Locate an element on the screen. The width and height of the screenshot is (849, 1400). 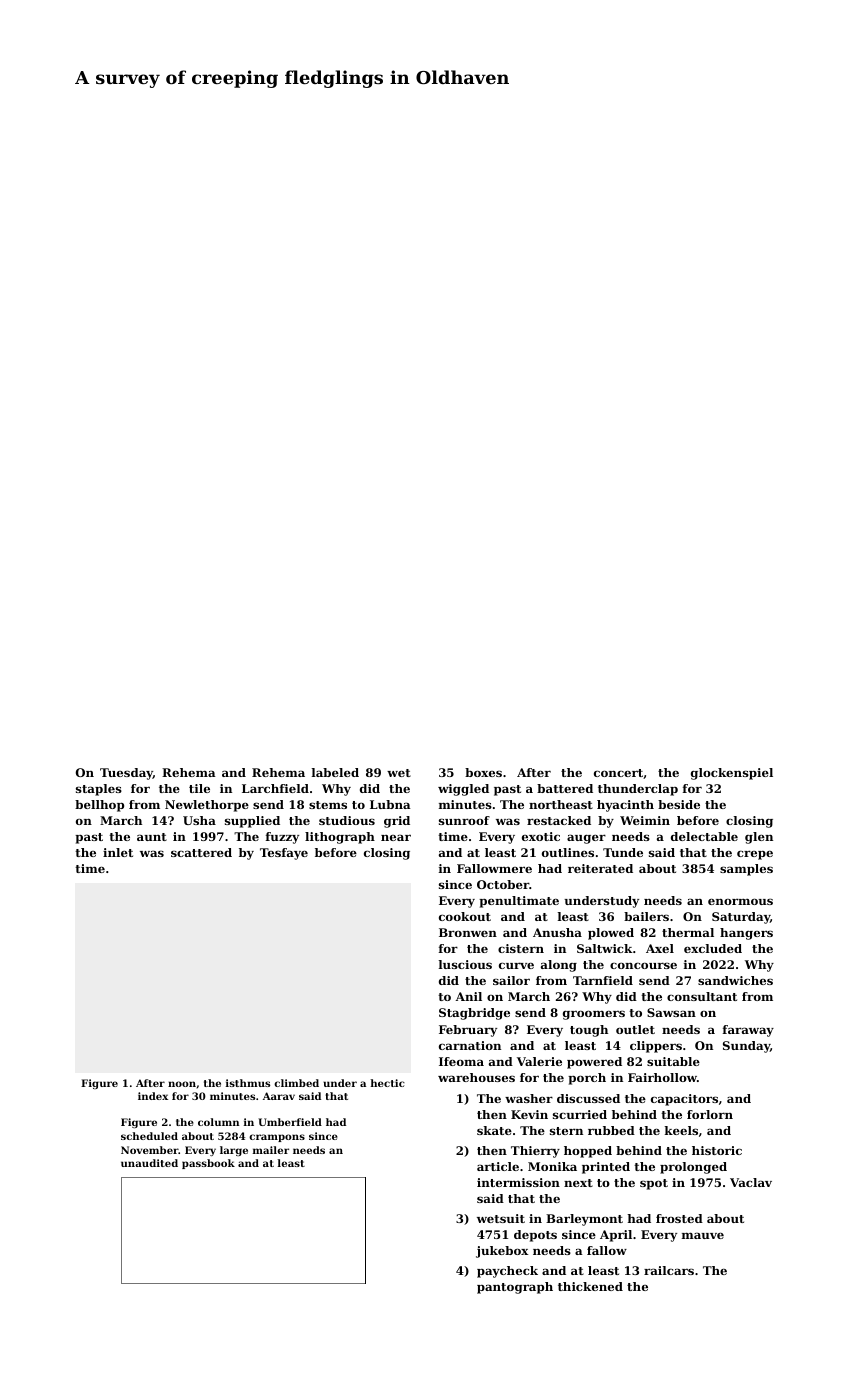
porch is located at coordinates (587, 1079).
